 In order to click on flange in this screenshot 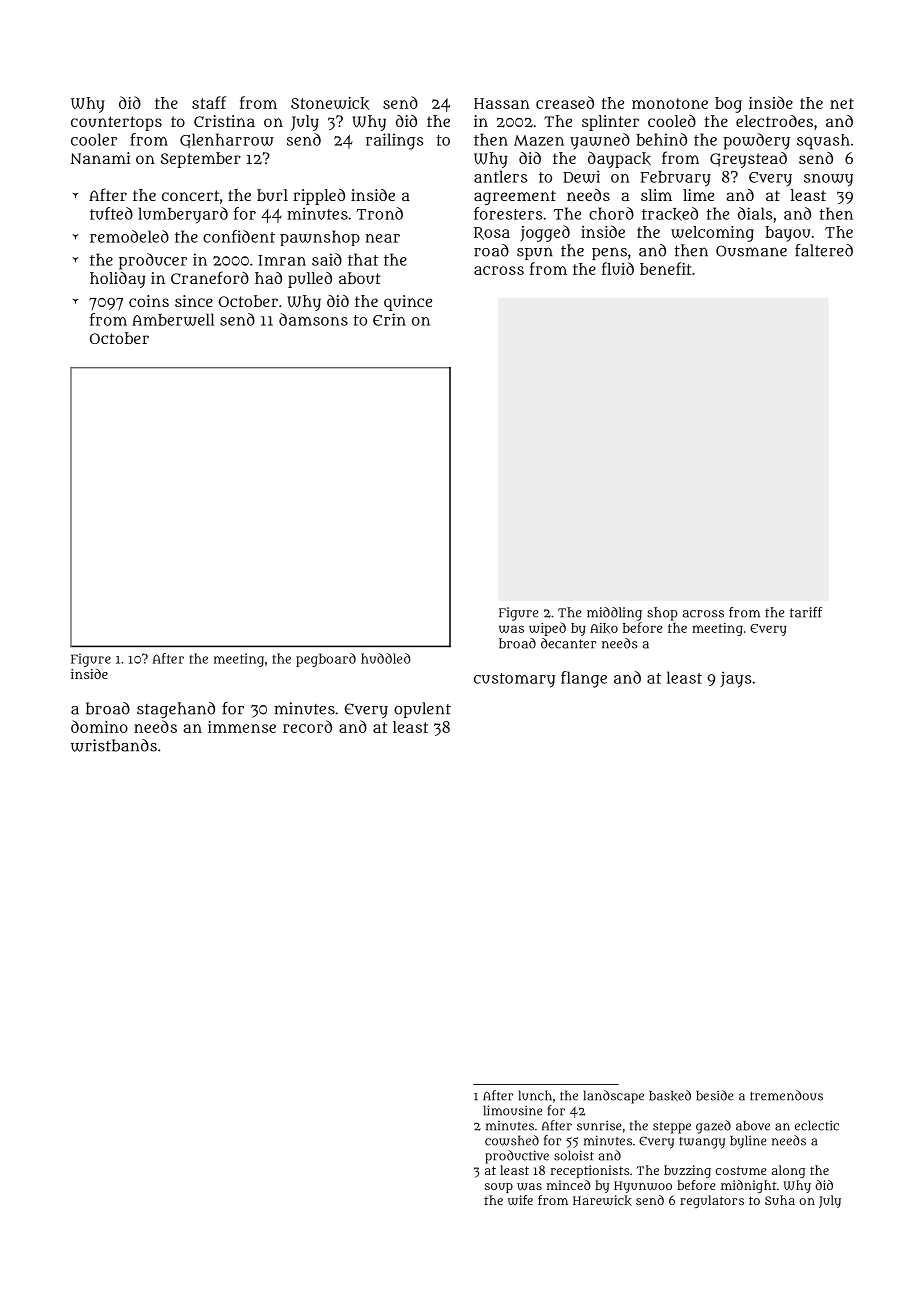, I will do `click(584, 679)`.
